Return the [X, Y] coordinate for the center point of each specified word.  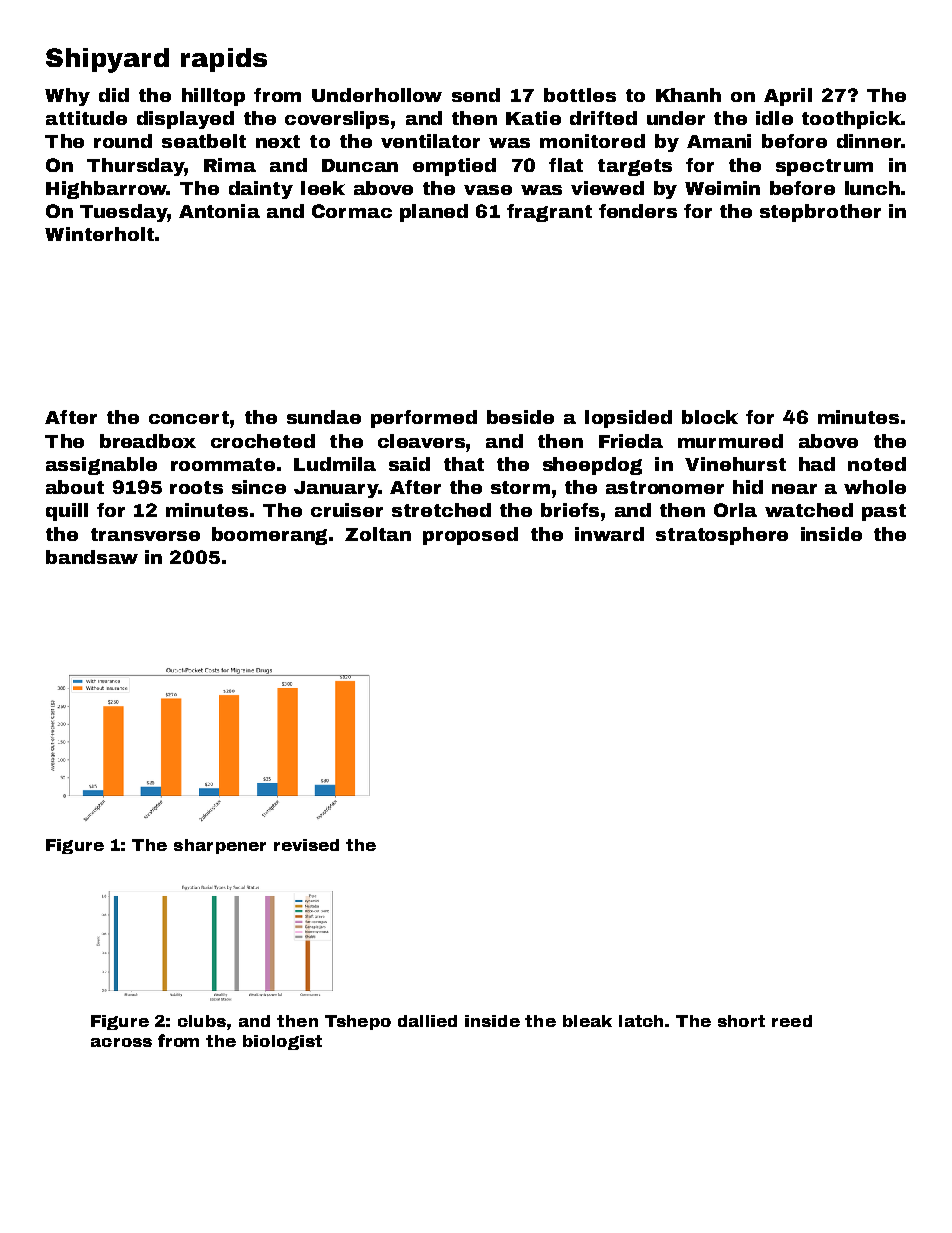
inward [609, 534]
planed [434, 213]
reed [792, 1021]
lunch [872, 188]
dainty [261, 190]
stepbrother [820, 213]
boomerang [269, 536]
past [884, 512]
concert [189, 417]
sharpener [220, 846]
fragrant [549, 213]
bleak [587, 1021]
